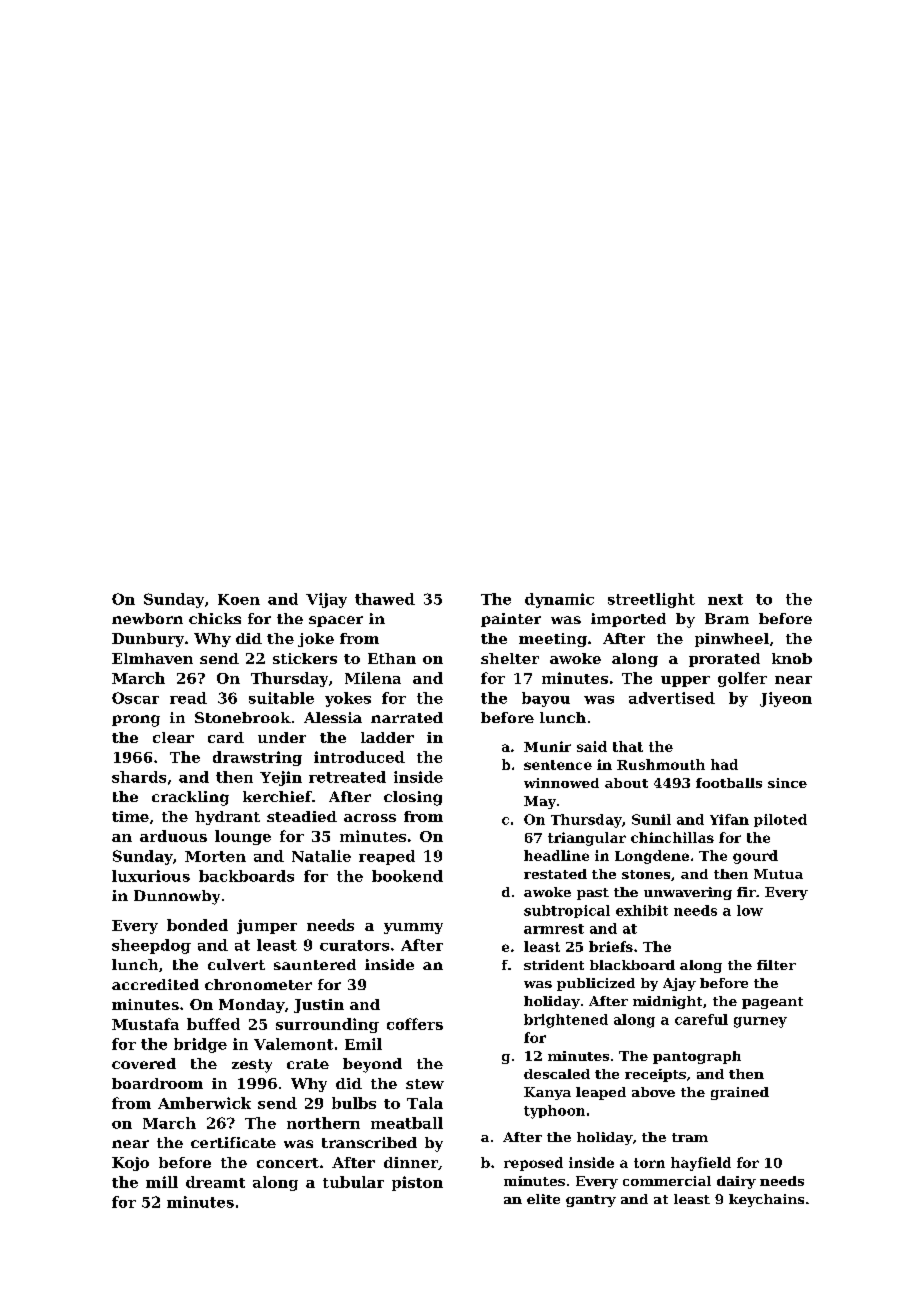 This screenshot has height=1311, width=924. I want to click on upper, so click(685, 681).
